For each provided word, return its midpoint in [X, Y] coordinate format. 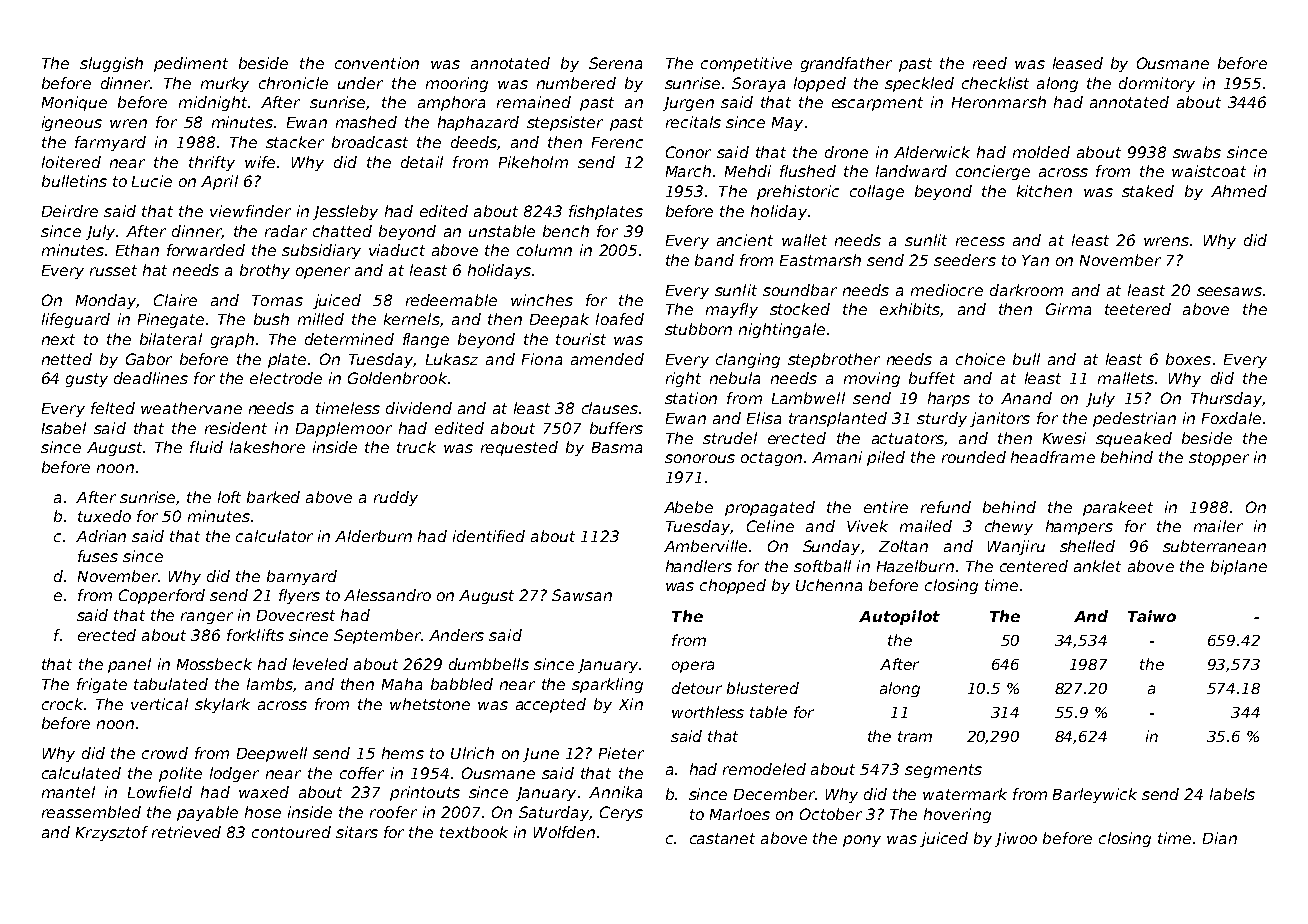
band [714, 260]
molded [1041, 152]
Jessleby [345, 212]
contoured [291, 832]
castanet [722, 838]
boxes [1188, 359]
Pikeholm [533, 162]
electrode [286, 378]
